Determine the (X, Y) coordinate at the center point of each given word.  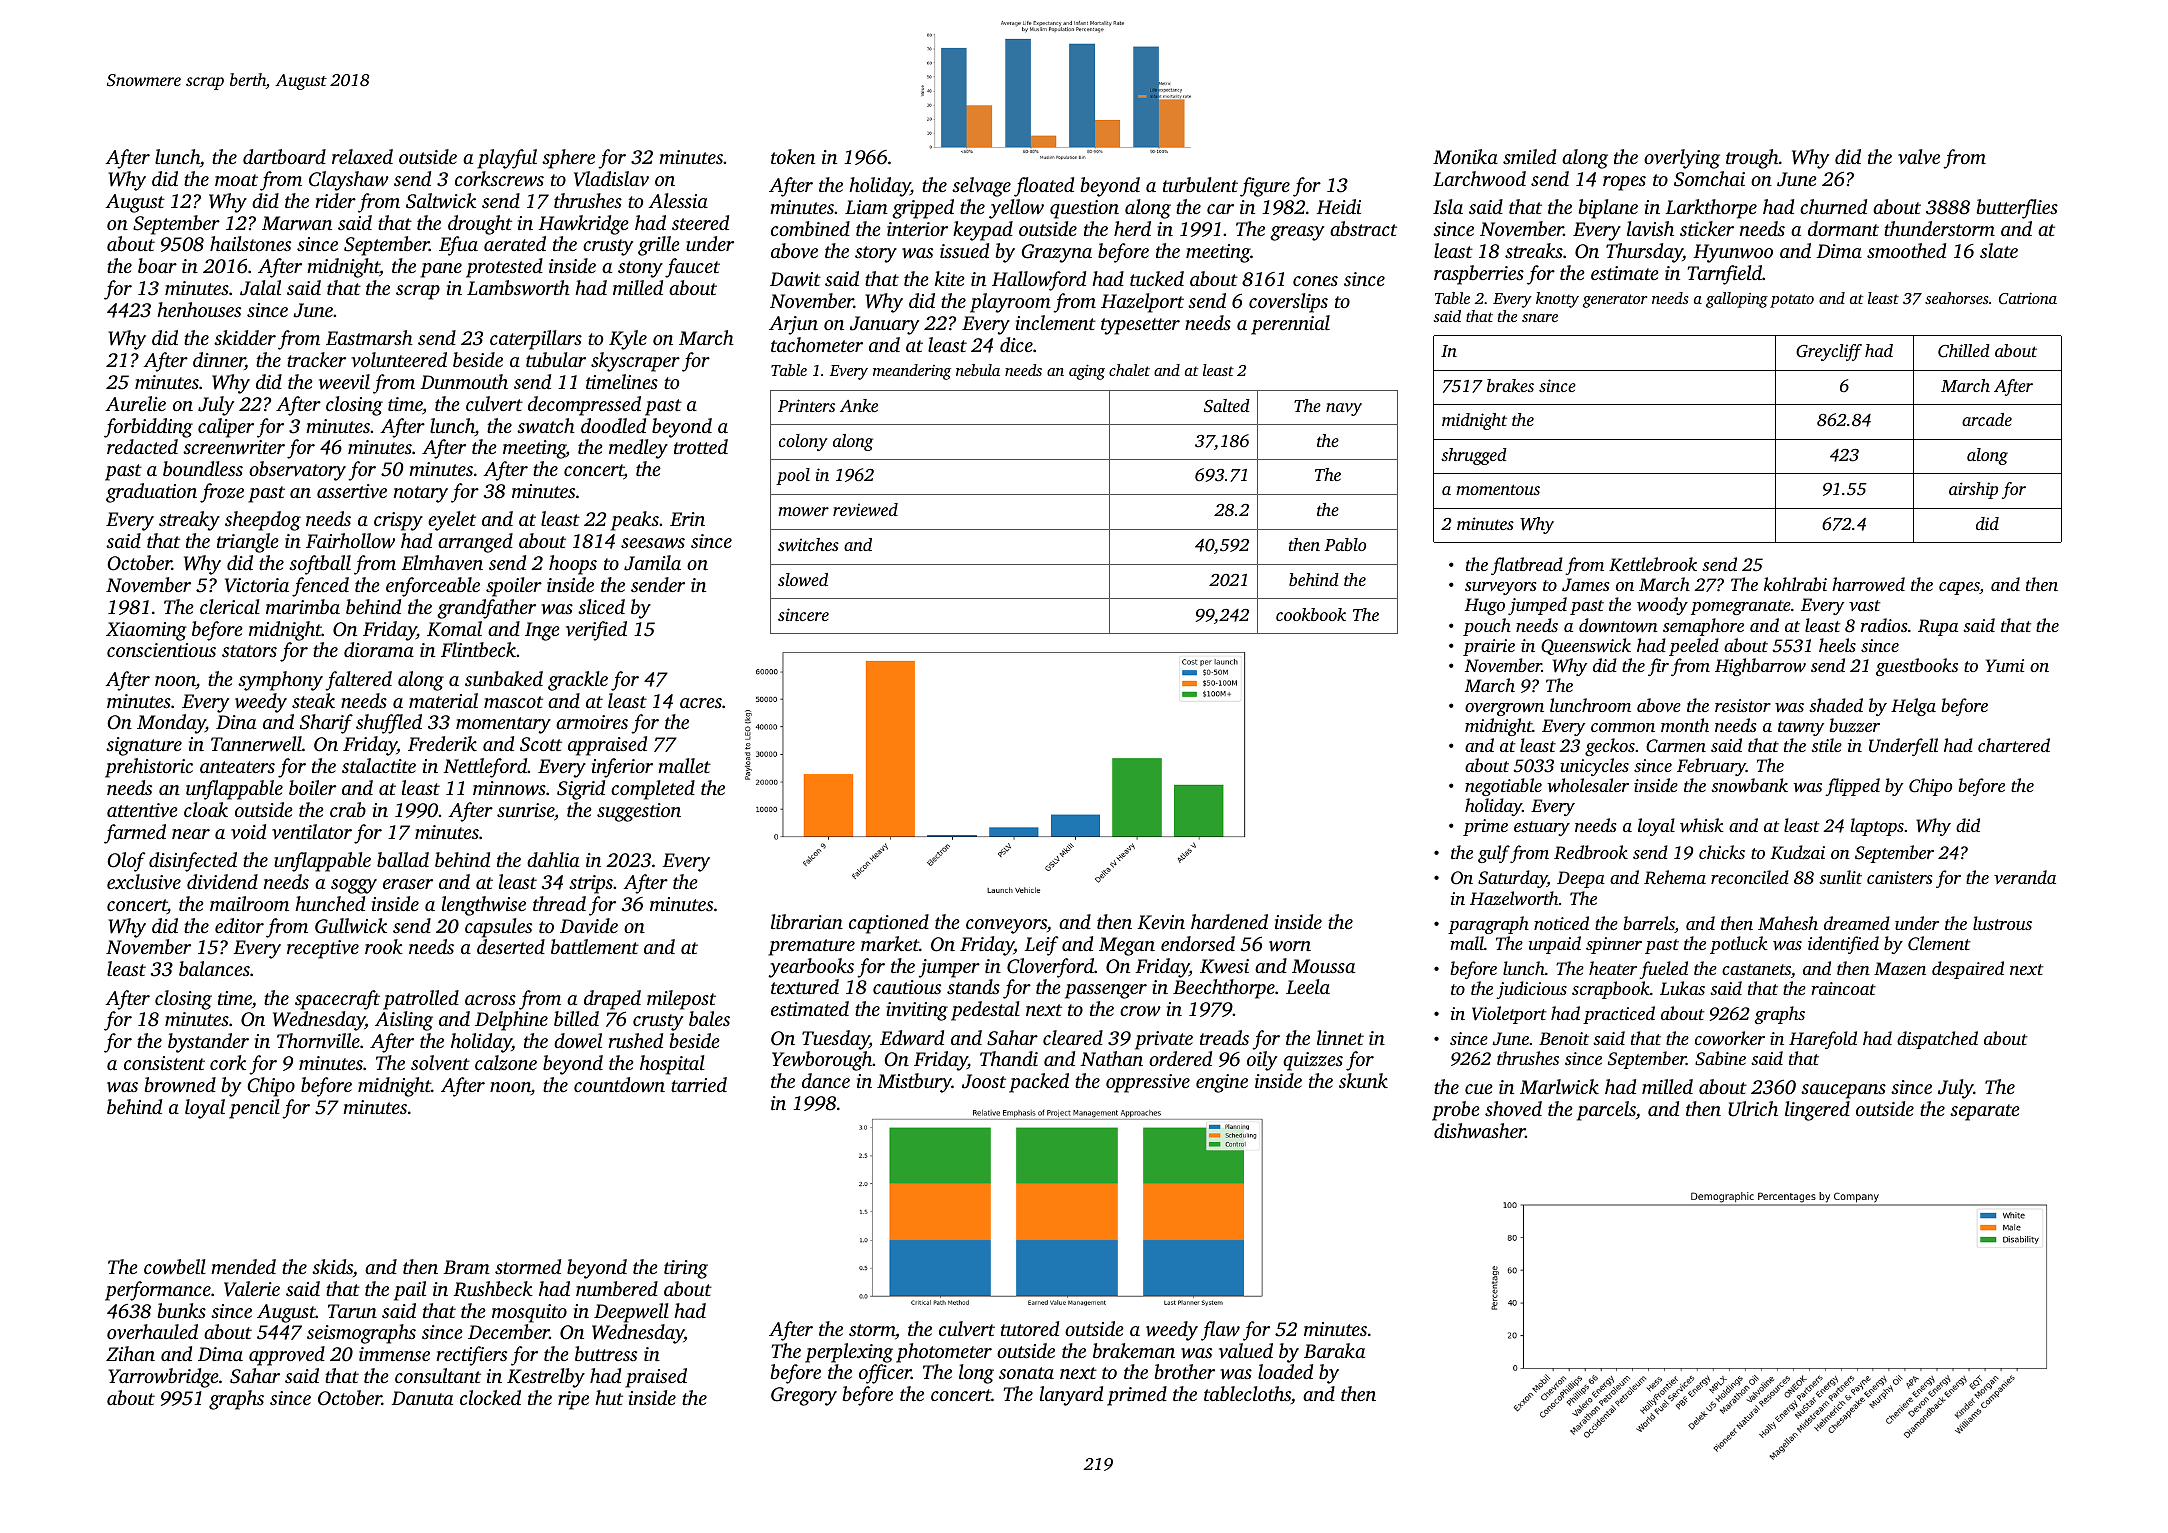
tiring (686, 1269)
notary (421, 494)
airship (1973, 490)
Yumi (2005, 665)
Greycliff (1829, 352)
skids (332, 1266)
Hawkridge (583, 225)
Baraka (1334, 1350)
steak (313, 700)
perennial (1290, 325)
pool (793, 476)
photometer (944, 1353)
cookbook (1311, 614)
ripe (573, 1400)
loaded (1285, 1371)
